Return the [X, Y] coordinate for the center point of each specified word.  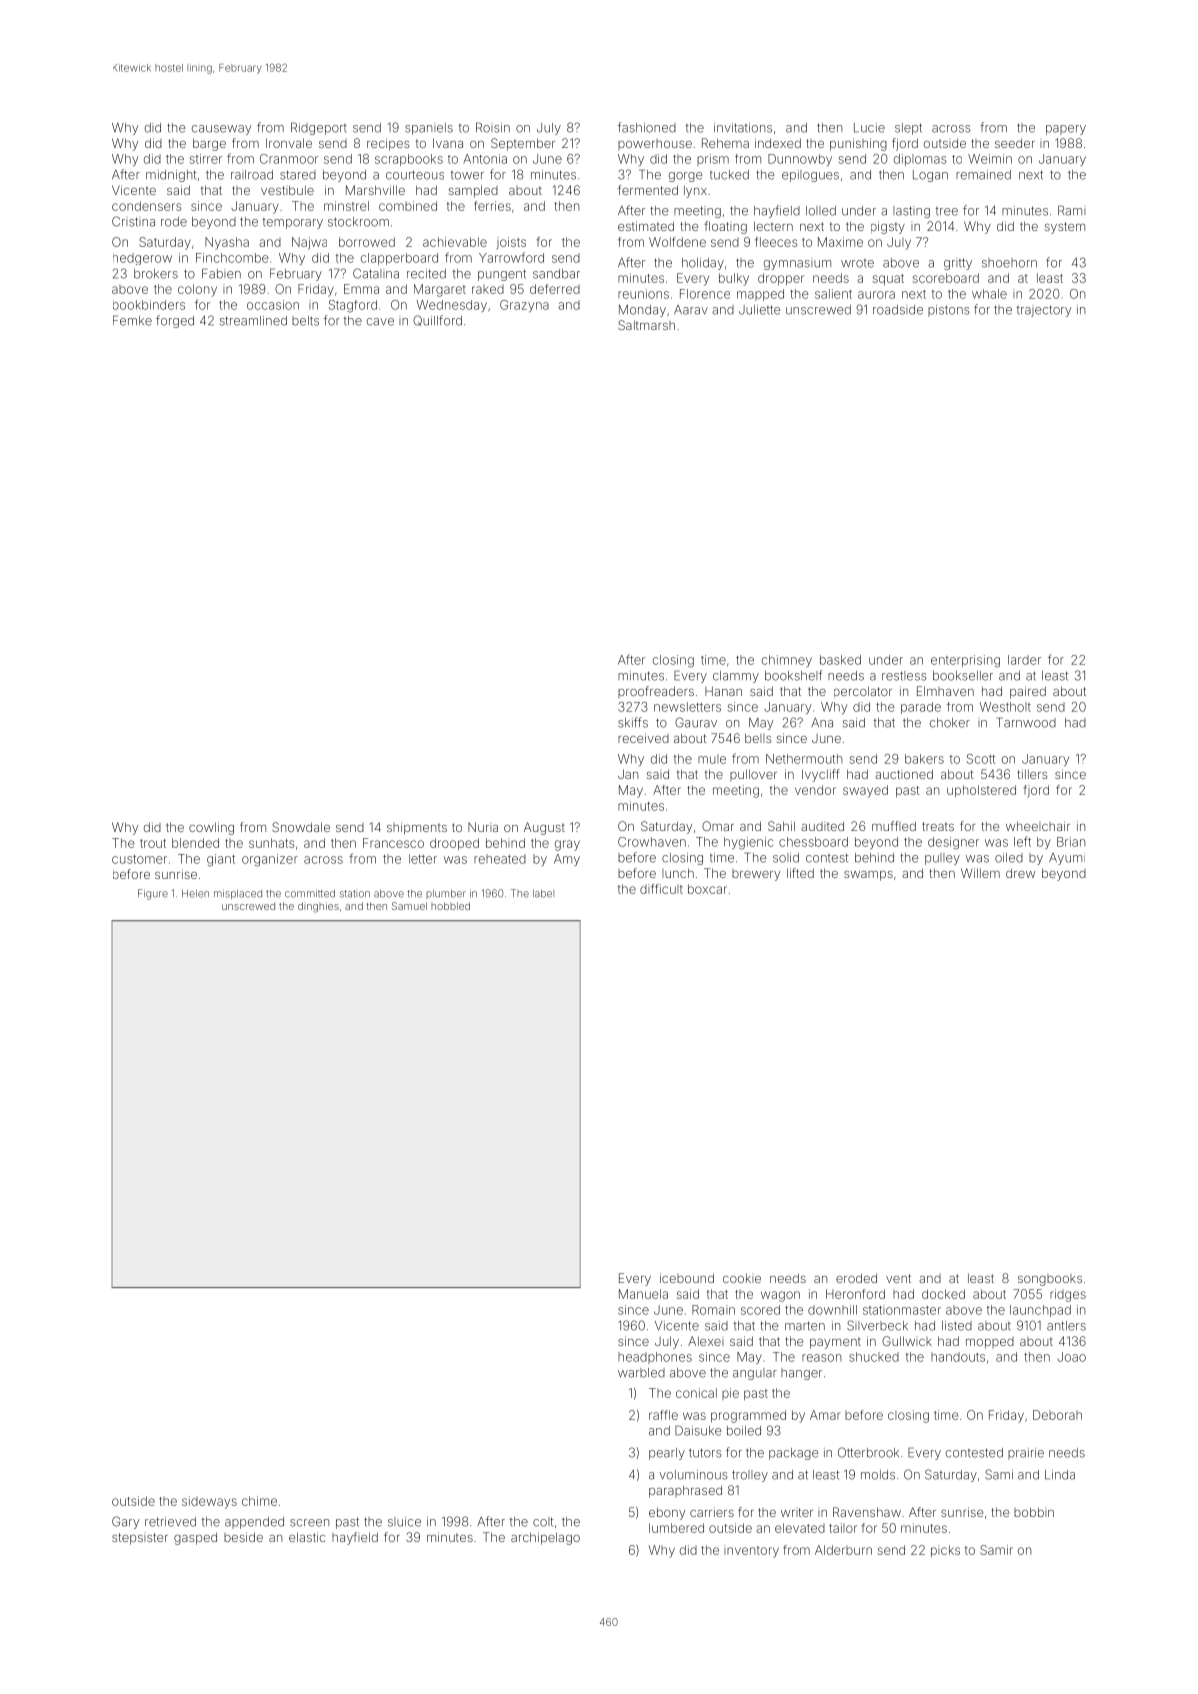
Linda [1060, 1475]
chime [259, 1501]
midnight [171, 176]
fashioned [647, 127]
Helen [195, 893]
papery [1066, 130]
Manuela [643, 1294]
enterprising [965, 661]
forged [175, 321]
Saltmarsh [646, 325]
